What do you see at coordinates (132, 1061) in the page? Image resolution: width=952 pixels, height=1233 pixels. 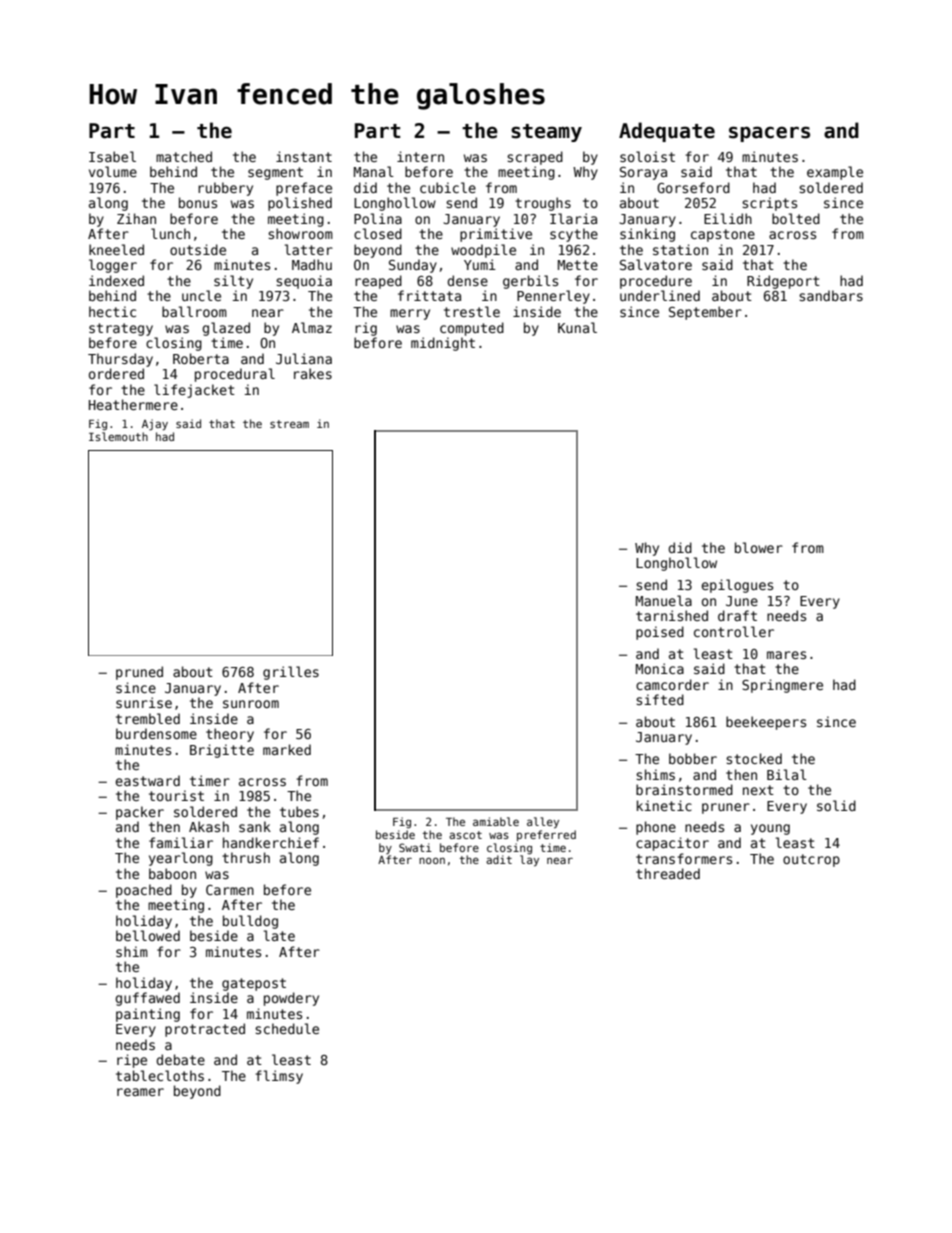 I see `ripe` at bounding box center [132, 1061].
